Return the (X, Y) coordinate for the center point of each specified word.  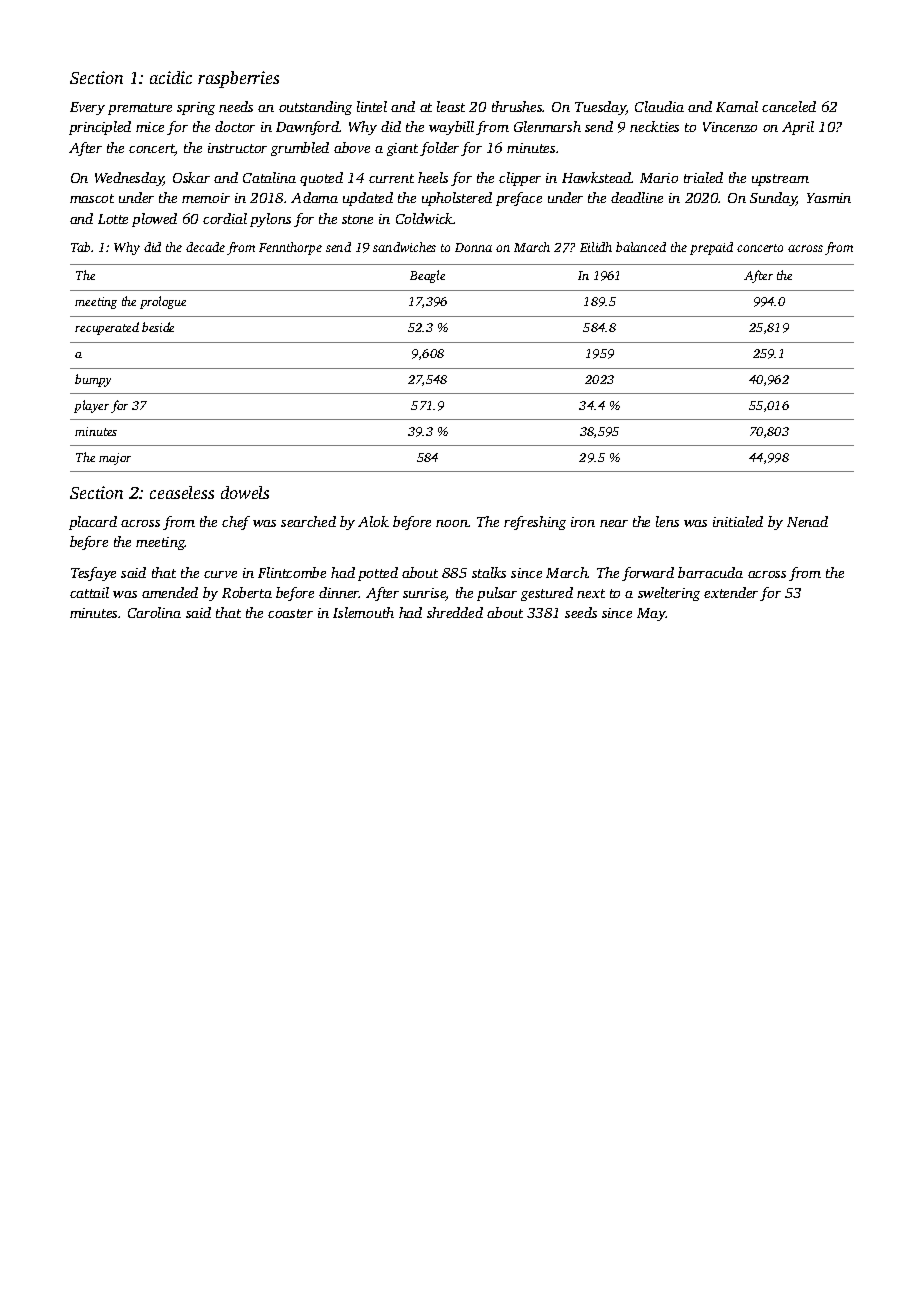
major (115, 459)
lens (667, 521)
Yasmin (829, 198)
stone (357, 219)
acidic (171, 77)
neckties (654, 126)
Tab (80, 247)
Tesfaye (93, 574)
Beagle (427, 276)
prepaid (711, 248)
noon (452, 523)
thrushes (517, 106)
